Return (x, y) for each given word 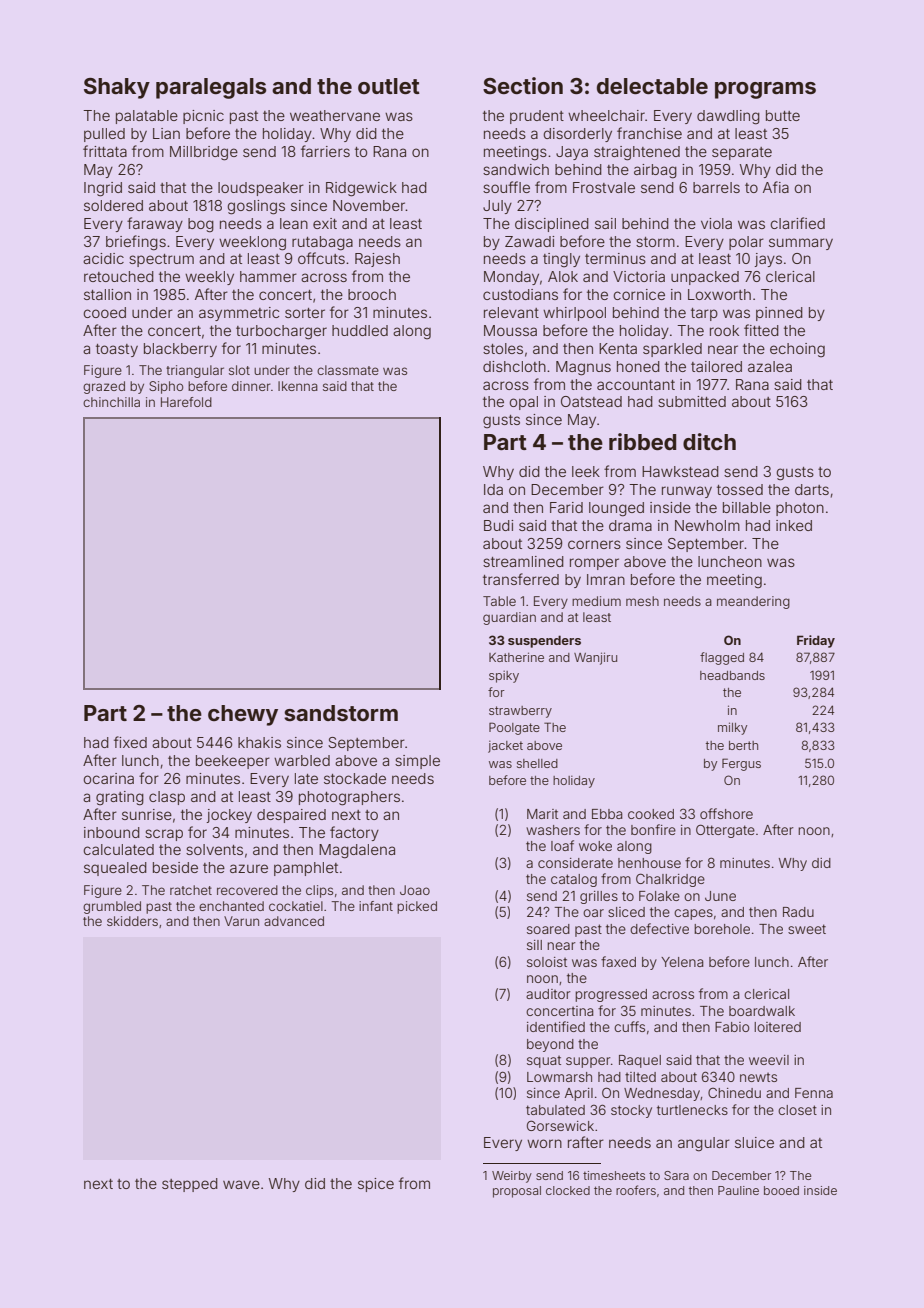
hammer (268, 276)
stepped (190, 1185)
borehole (722, 929)
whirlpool (574, 314)
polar (746, 243)
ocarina (108, 778)
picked (417, 907)
